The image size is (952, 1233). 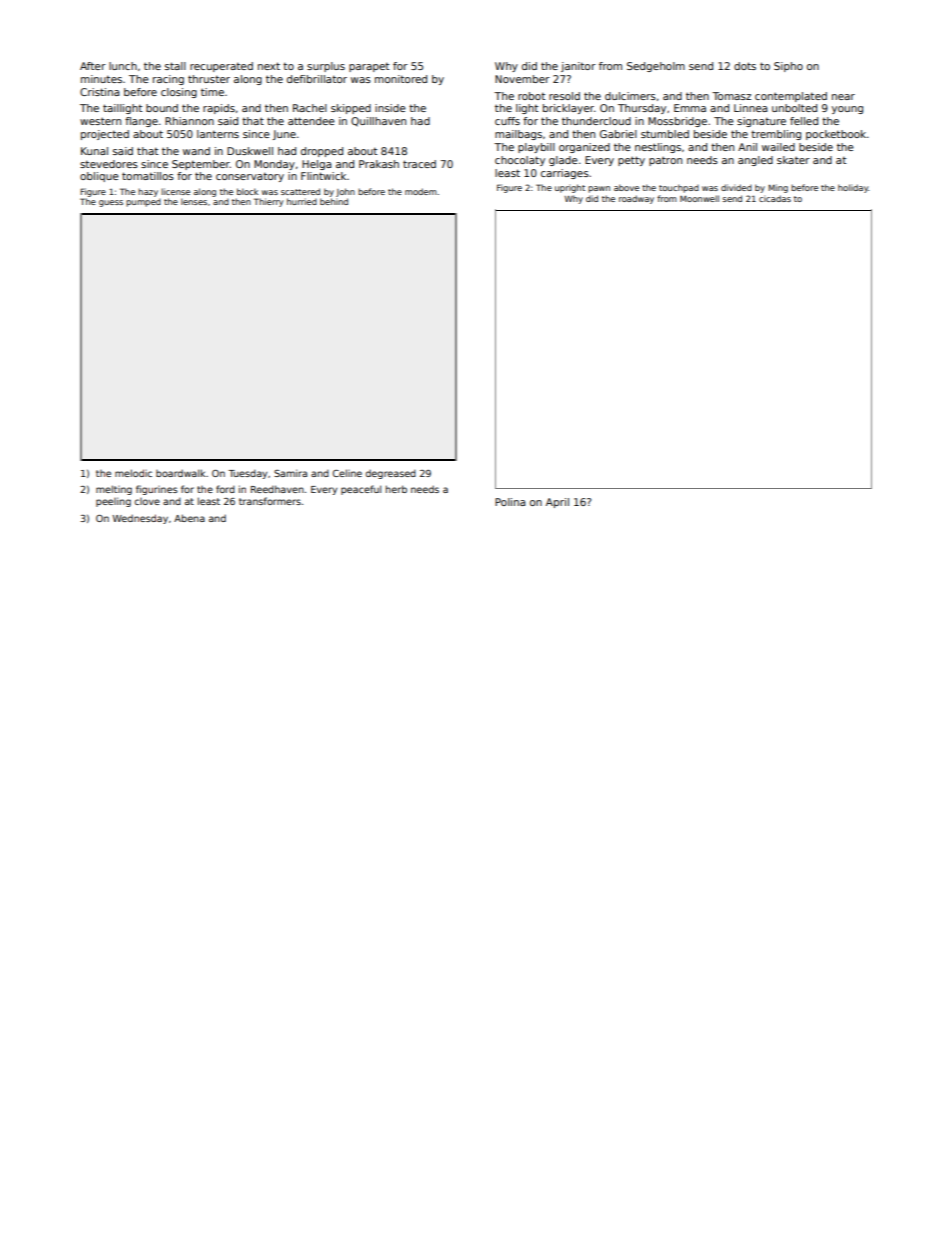 I want to click on next, so click(x=269, y=66).
